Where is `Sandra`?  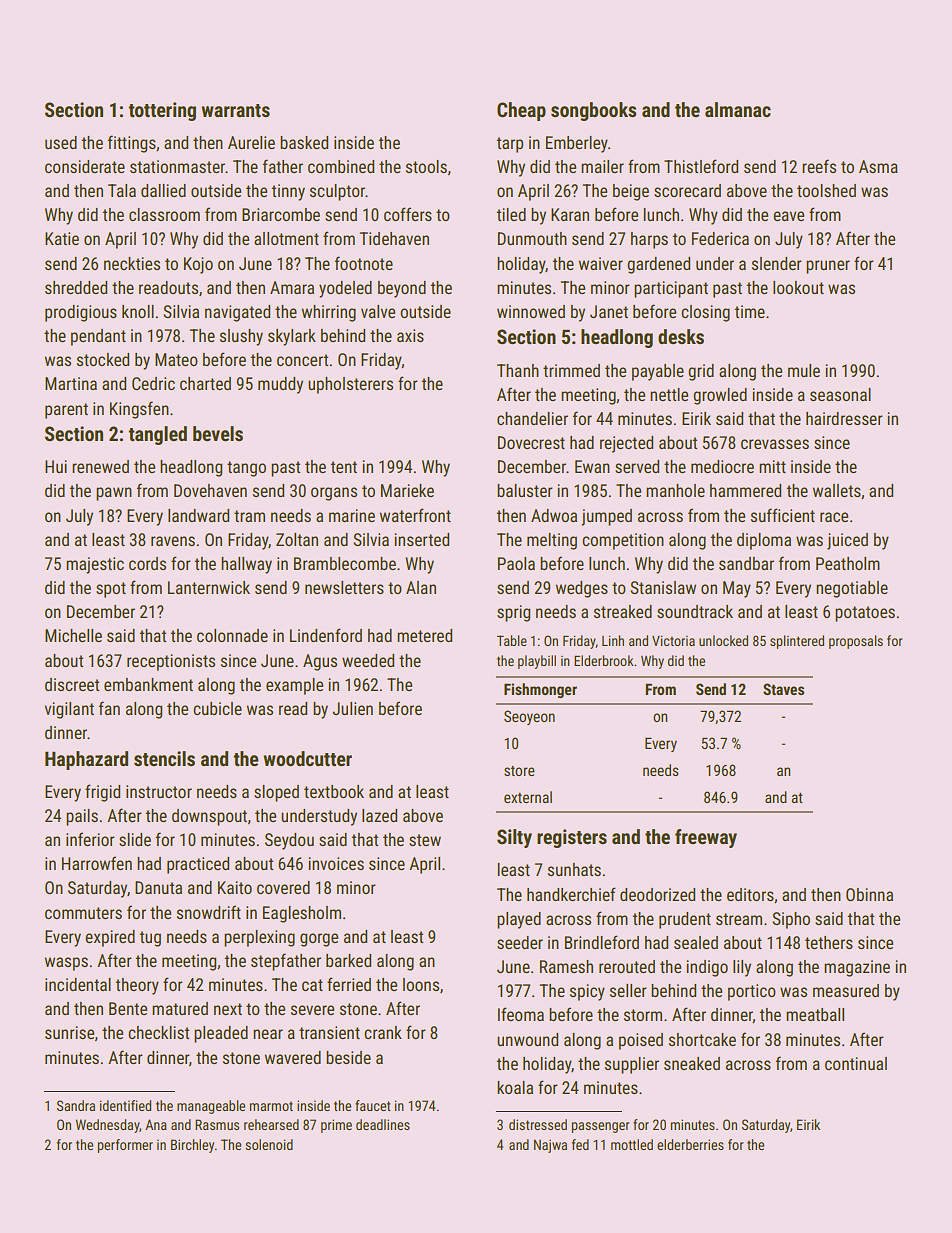 Sandra is located at coordinates (76, 1105).
